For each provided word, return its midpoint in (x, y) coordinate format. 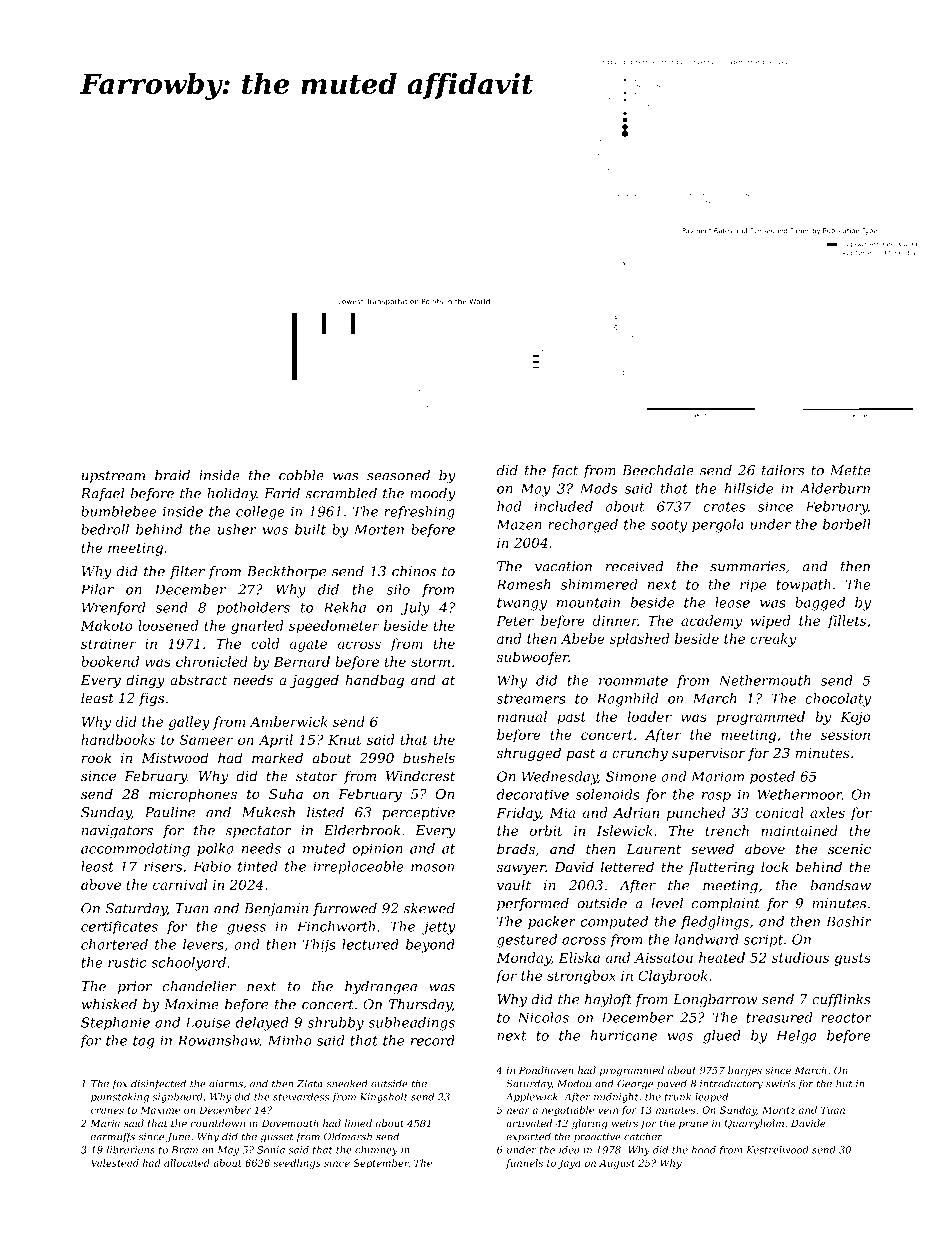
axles (827, 812)
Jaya (569, 1164)
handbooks (118, 739)
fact (564, 471)
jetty (438, 928)
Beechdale (658, 470)
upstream (113, 477)
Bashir (849, 921)
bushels (429, 757)
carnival (180, 884)
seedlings (297, 1164)
